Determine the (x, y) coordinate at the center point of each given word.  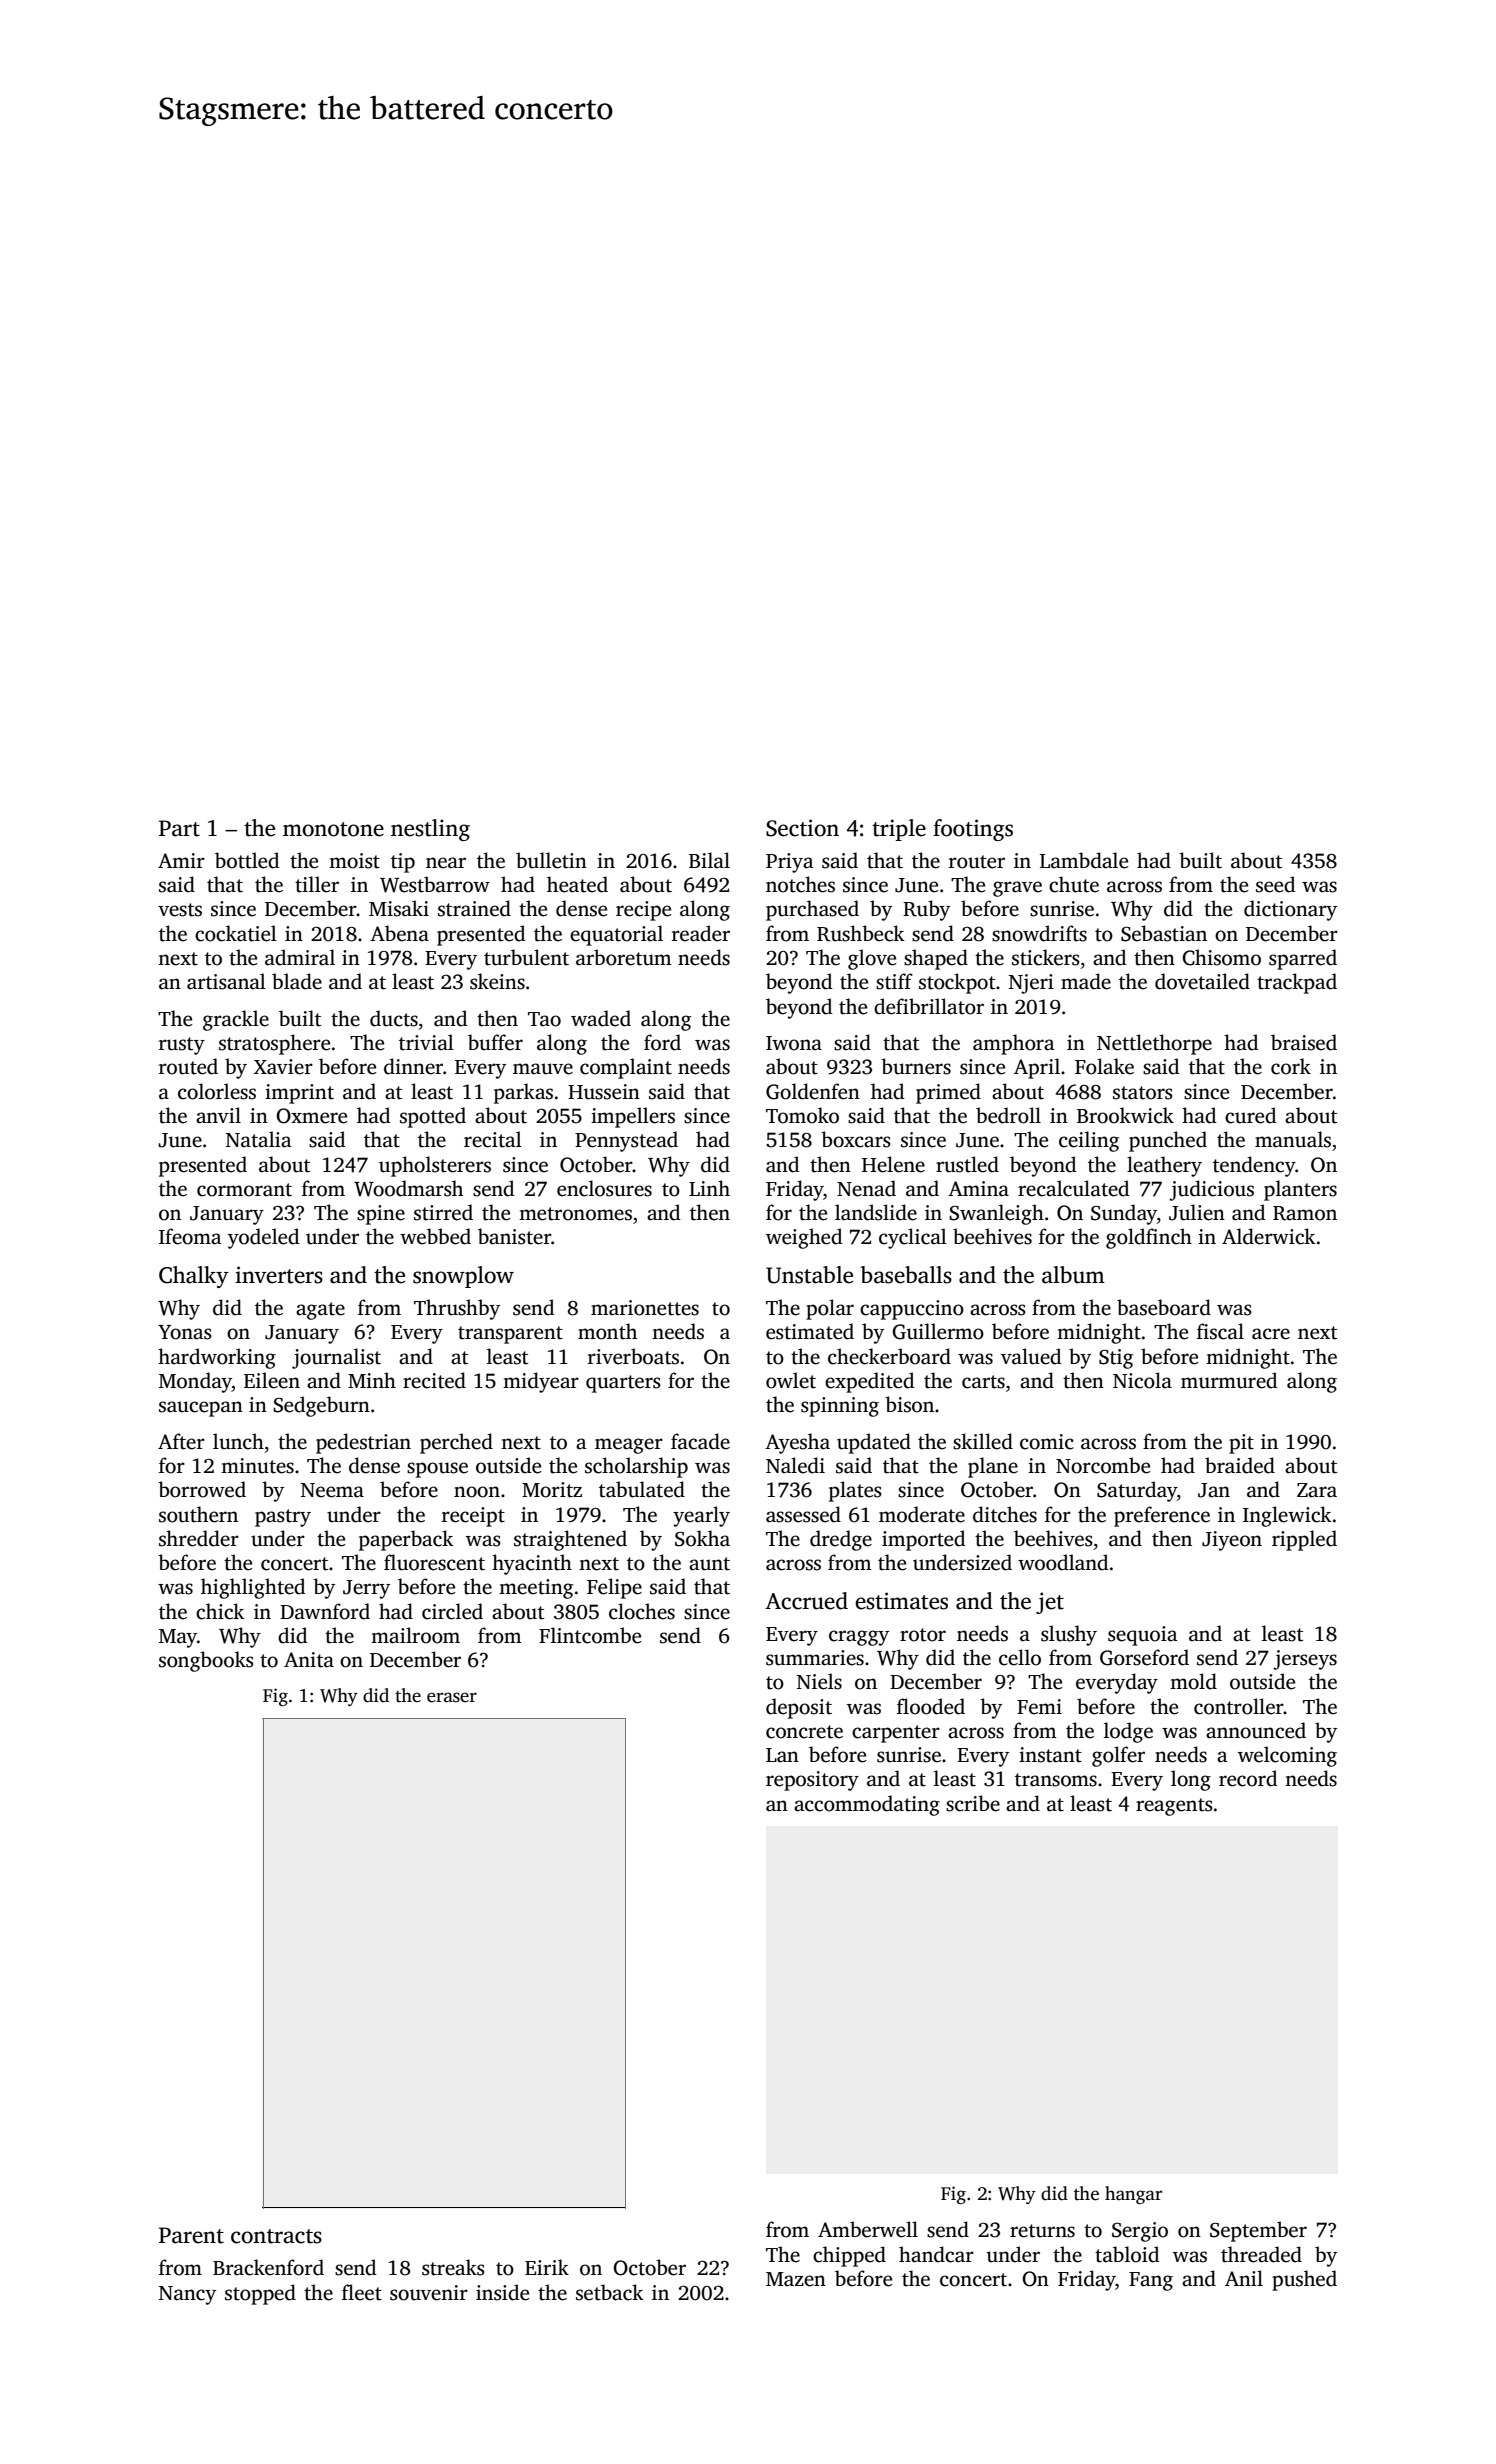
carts (983, 1382)
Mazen (796, 2279)
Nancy (187, 2295)
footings (973, 830)
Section (802, 828)
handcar (936, 2254)
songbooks (206, 1661)
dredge (841, 1540)
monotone (333, 829)
